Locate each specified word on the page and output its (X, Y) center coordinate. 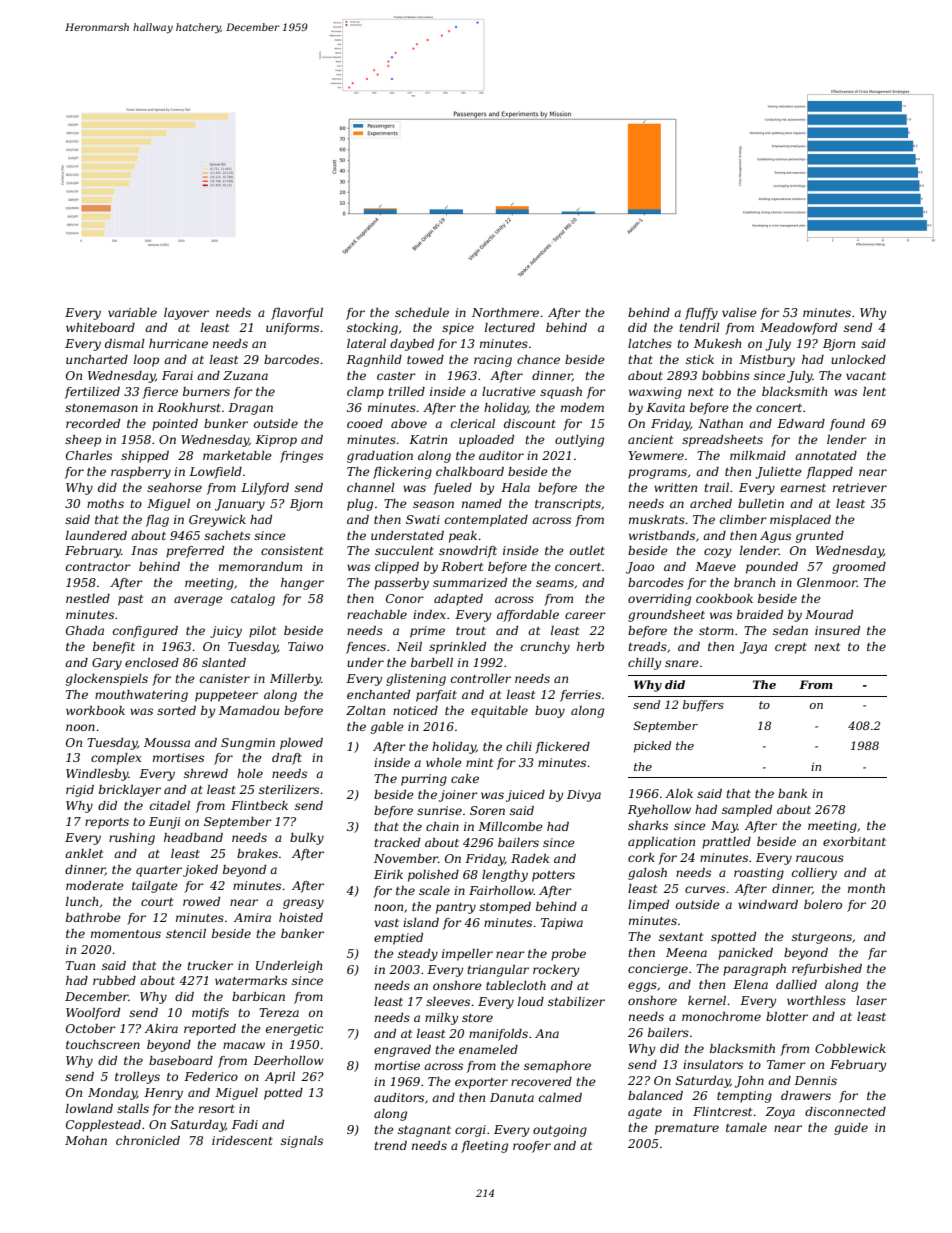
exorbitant (854, 841)
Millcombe (510, 826)
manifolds (498, 1035)
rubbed (114, 980)
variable (132, 312)
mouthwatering (141, 696)
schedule (422, 312)
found (847, 425)
